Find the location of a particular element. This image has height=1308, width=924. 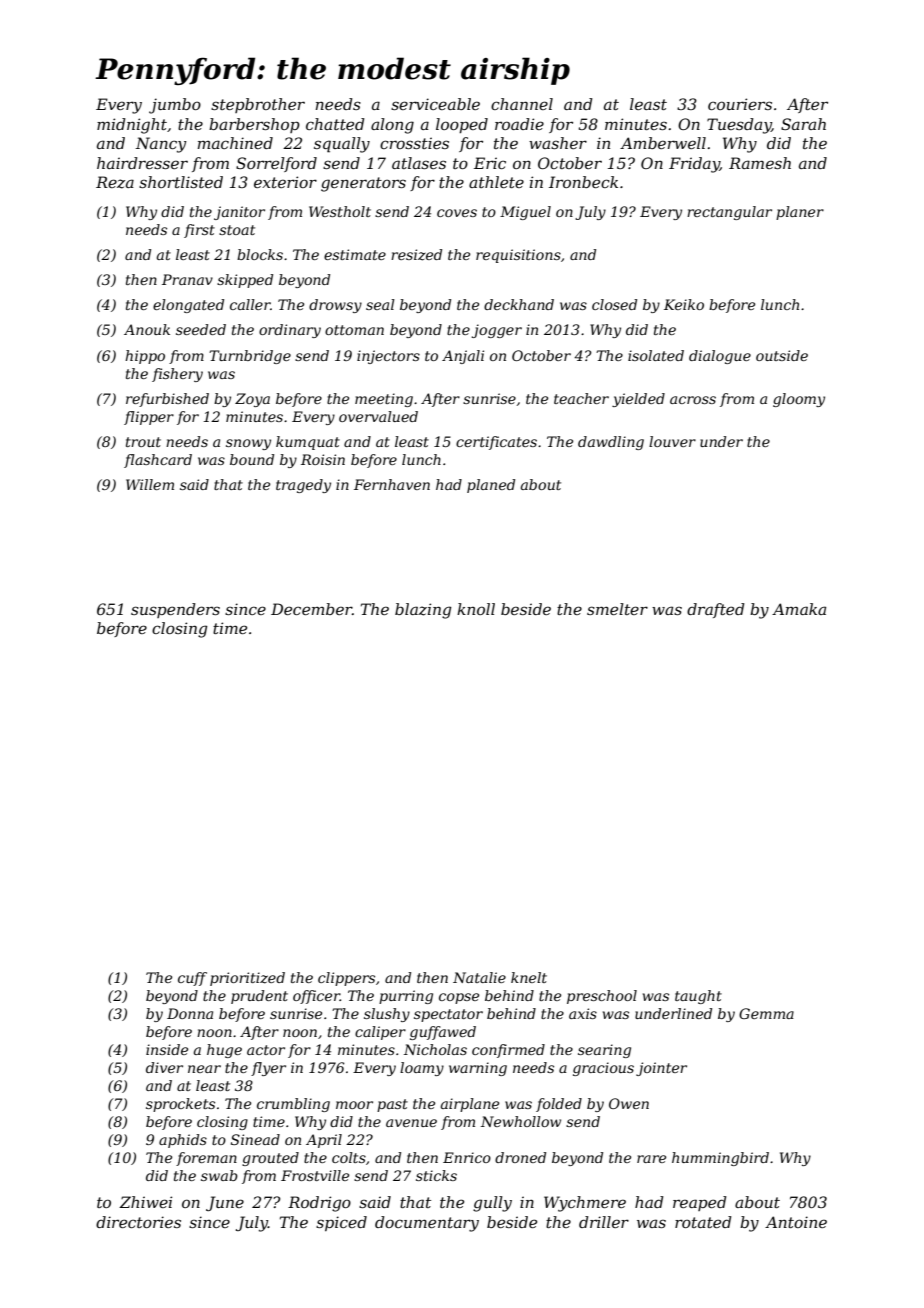

suspenders is located at coordinates (175, 610).
